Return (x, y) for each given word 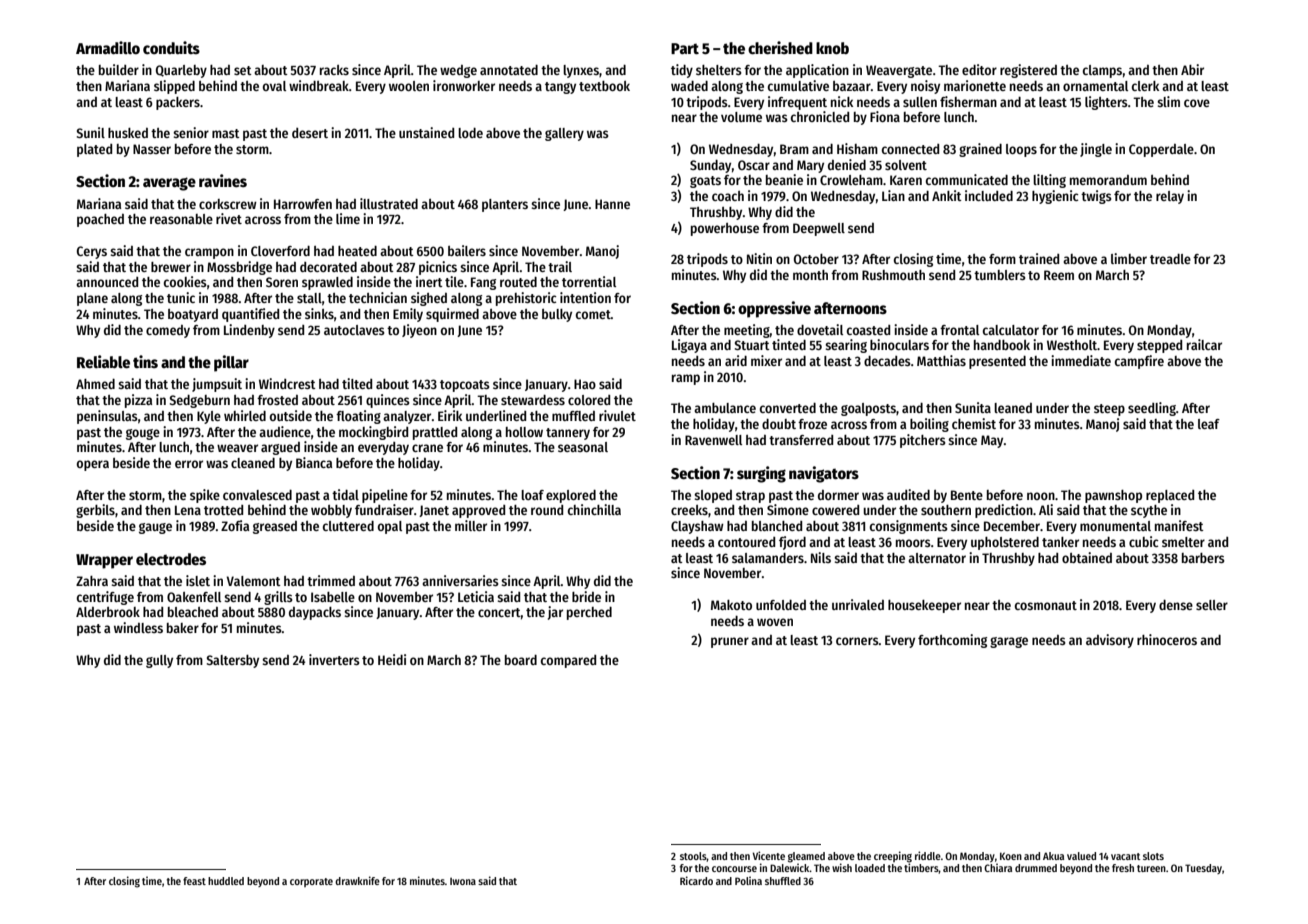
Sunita (973, 407)
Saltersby (233, 661)
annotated (509, 70)
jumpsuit (217, 385)
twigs (1096, 197)
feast (194, 881)
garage (1009, 642)
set (243, 70)
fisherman (968, 101)
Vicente (768, 855)
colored (589, 400)
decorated (328, 267)
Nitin (759, 258)
